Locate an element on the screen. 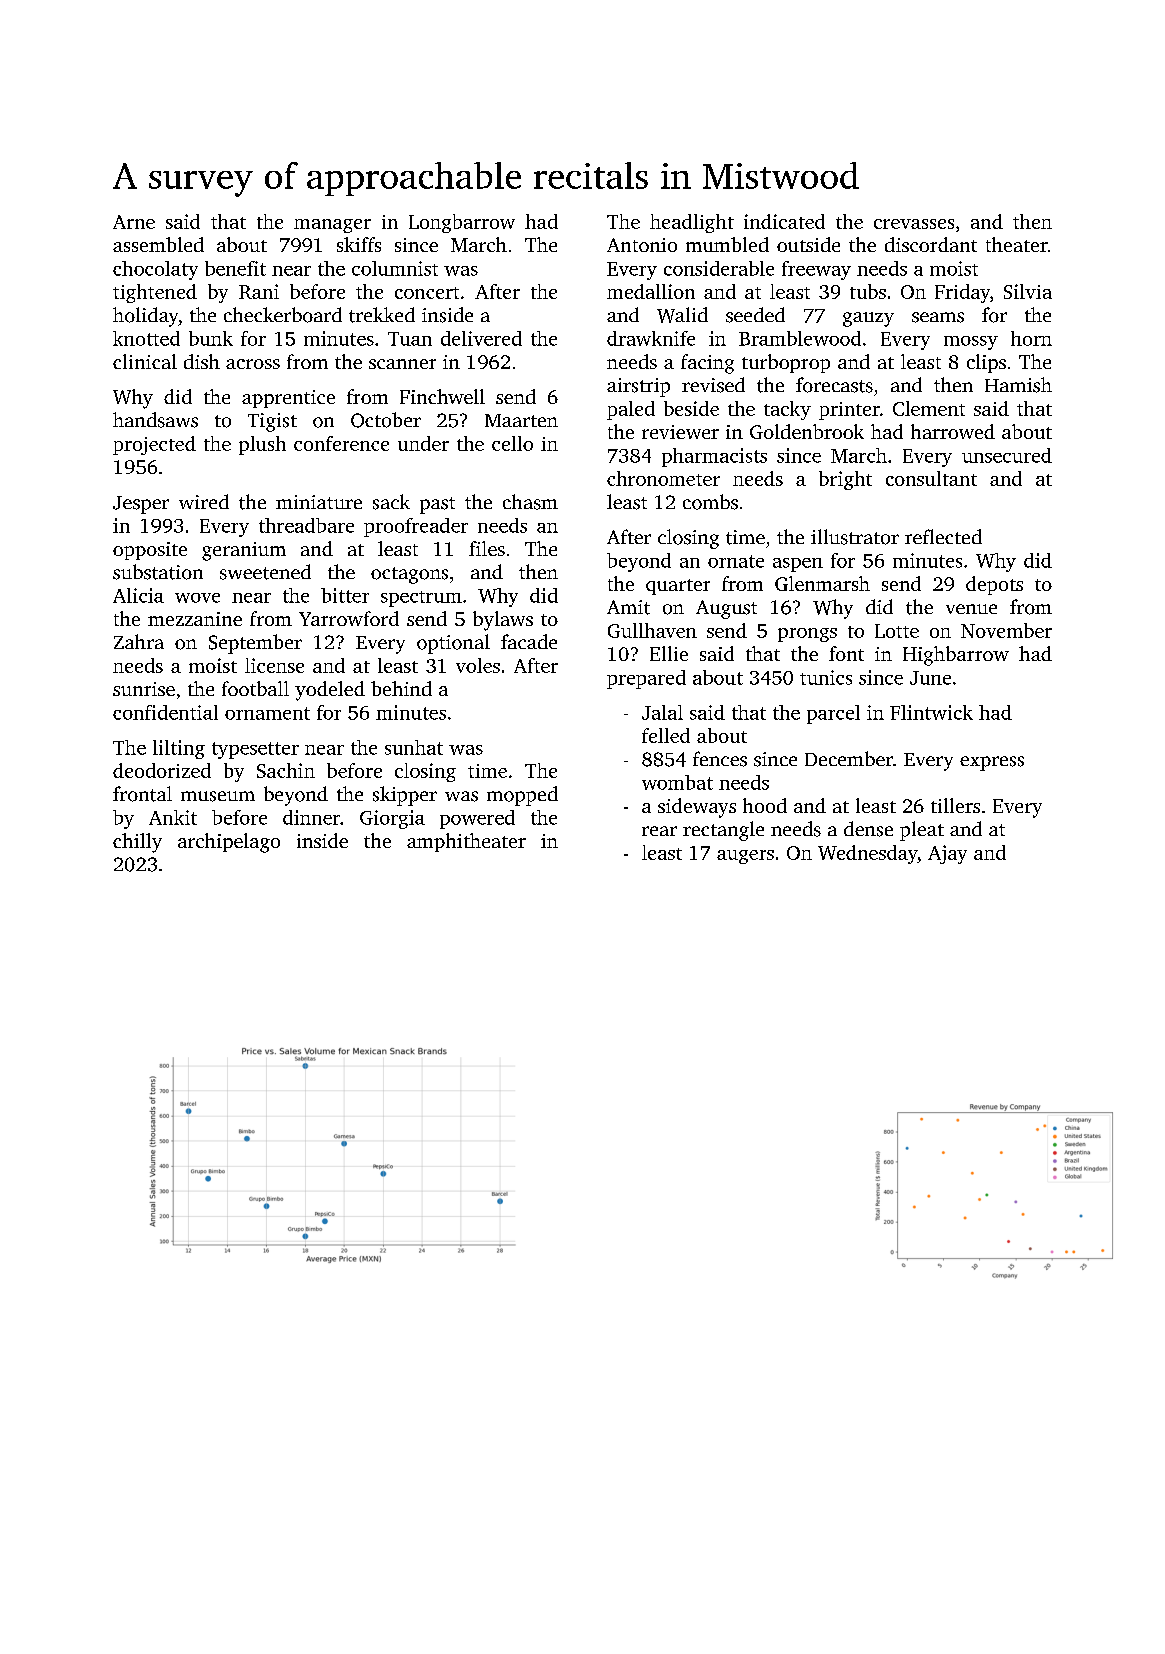 The height and width of the screenshot is (1654, 1165). augers is located at coordinates (745, 857).
